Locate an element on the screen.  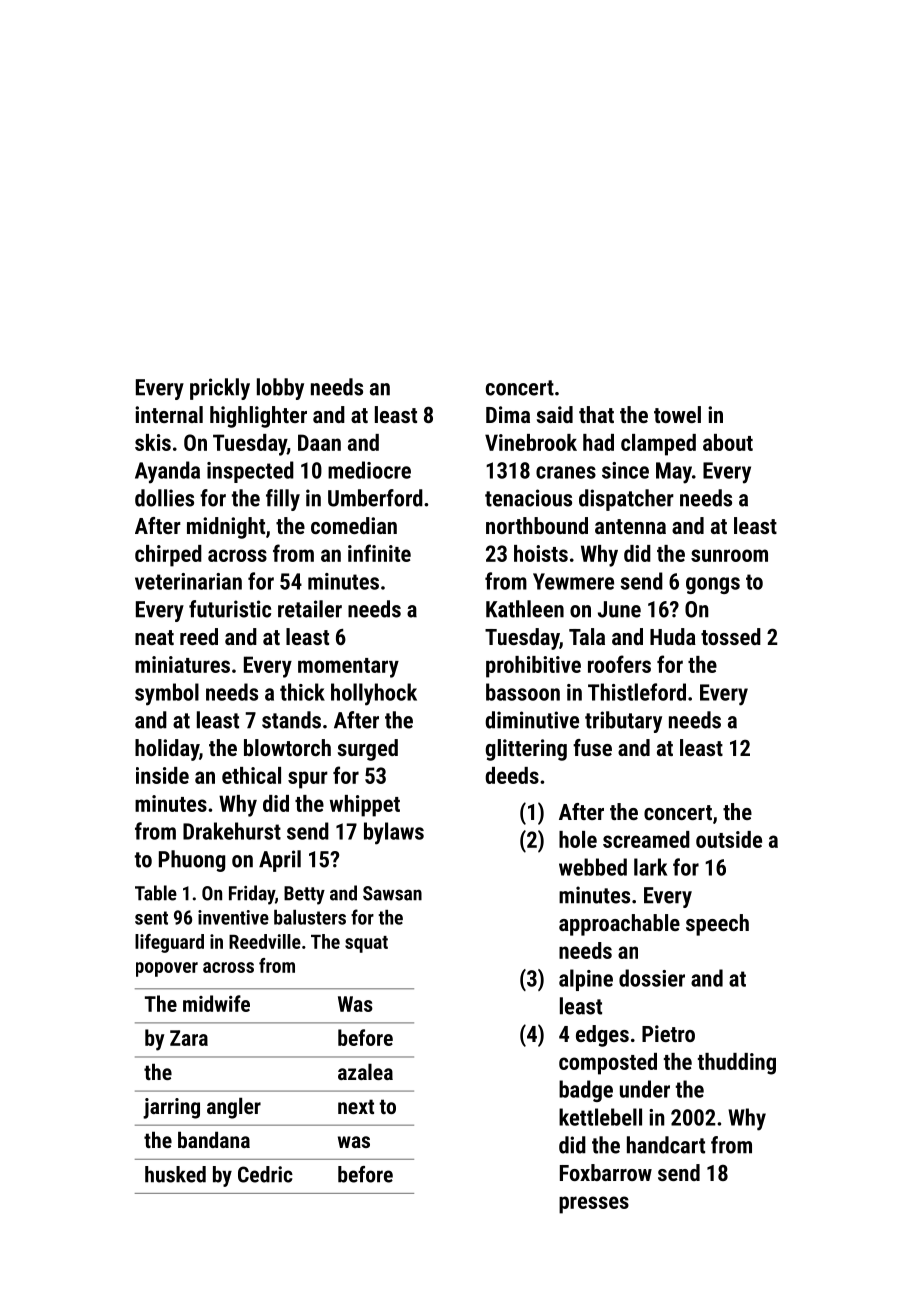
presses is located at coordinates (594, 1205).
